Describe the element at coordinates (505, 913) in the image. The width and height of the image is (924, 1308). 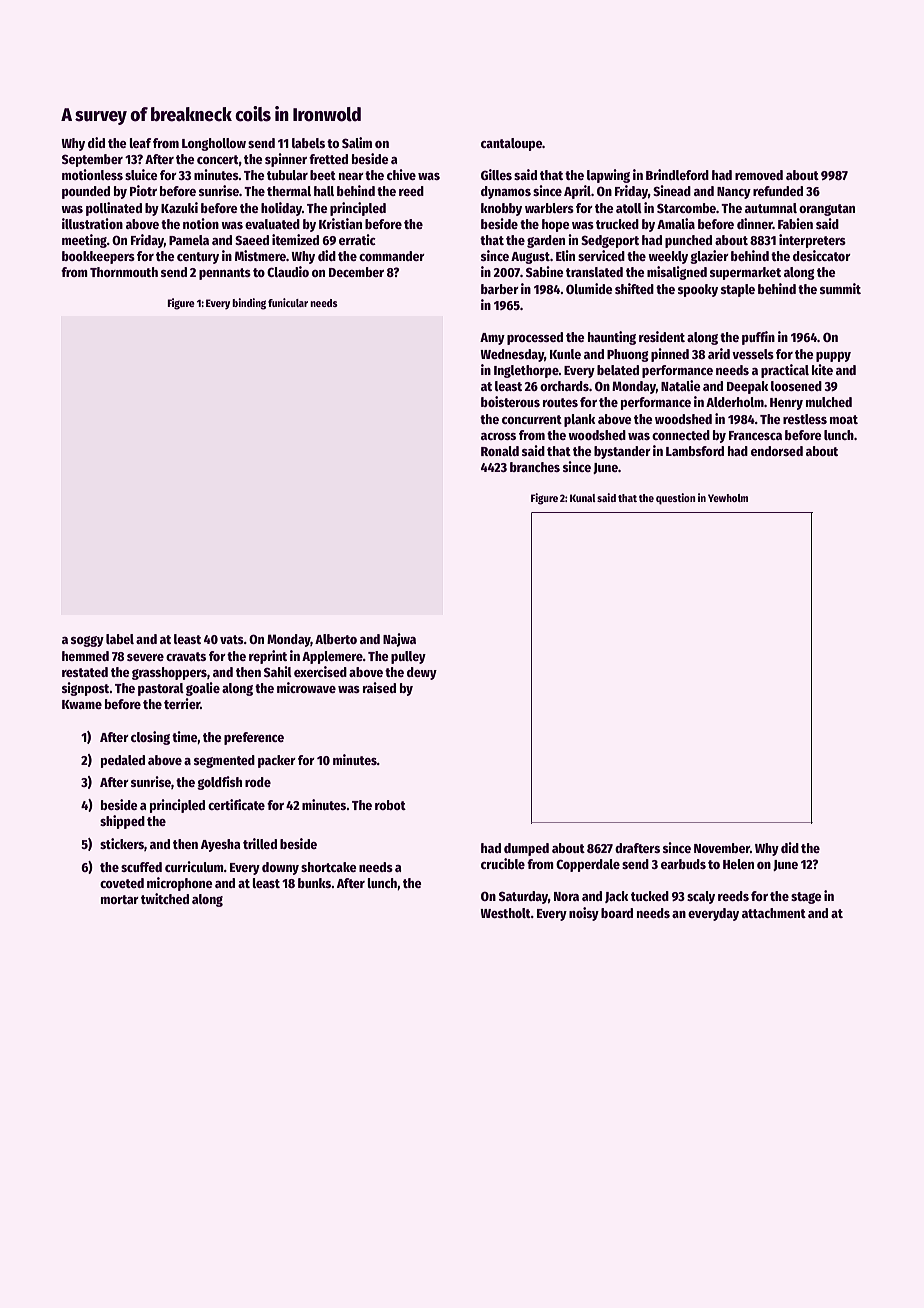
I see `Westholt` at that location.
